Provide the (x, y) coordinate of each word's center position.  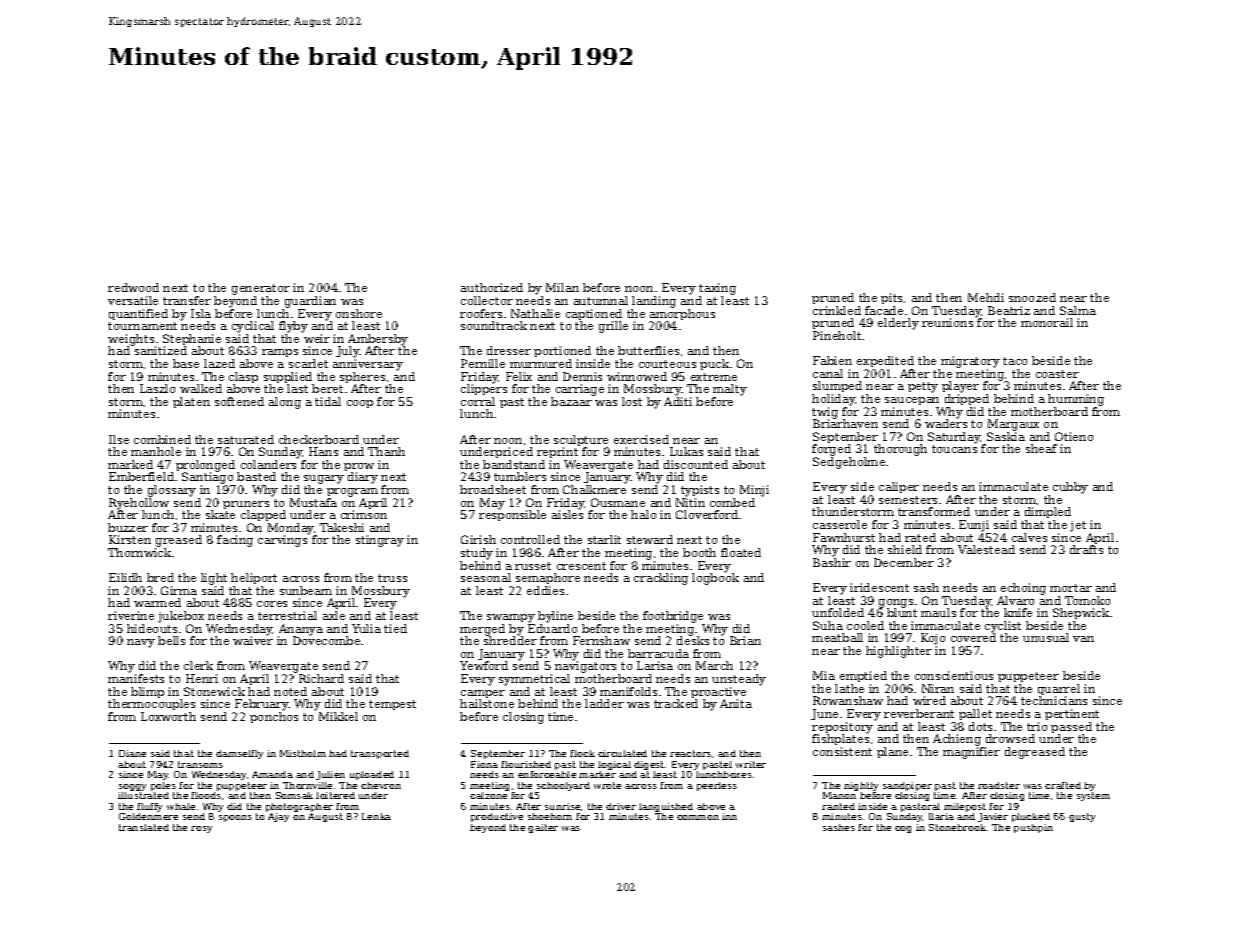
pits (891, 298)
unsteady (739, 680)
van (1083, 639)
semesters (908, 500)
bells (171, 640)
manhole (156, 451)
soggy (132, 787)
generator (261, 289)
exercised (641, 439)
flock (582, 753)
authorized (492, 287)
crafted (1063, 785)
